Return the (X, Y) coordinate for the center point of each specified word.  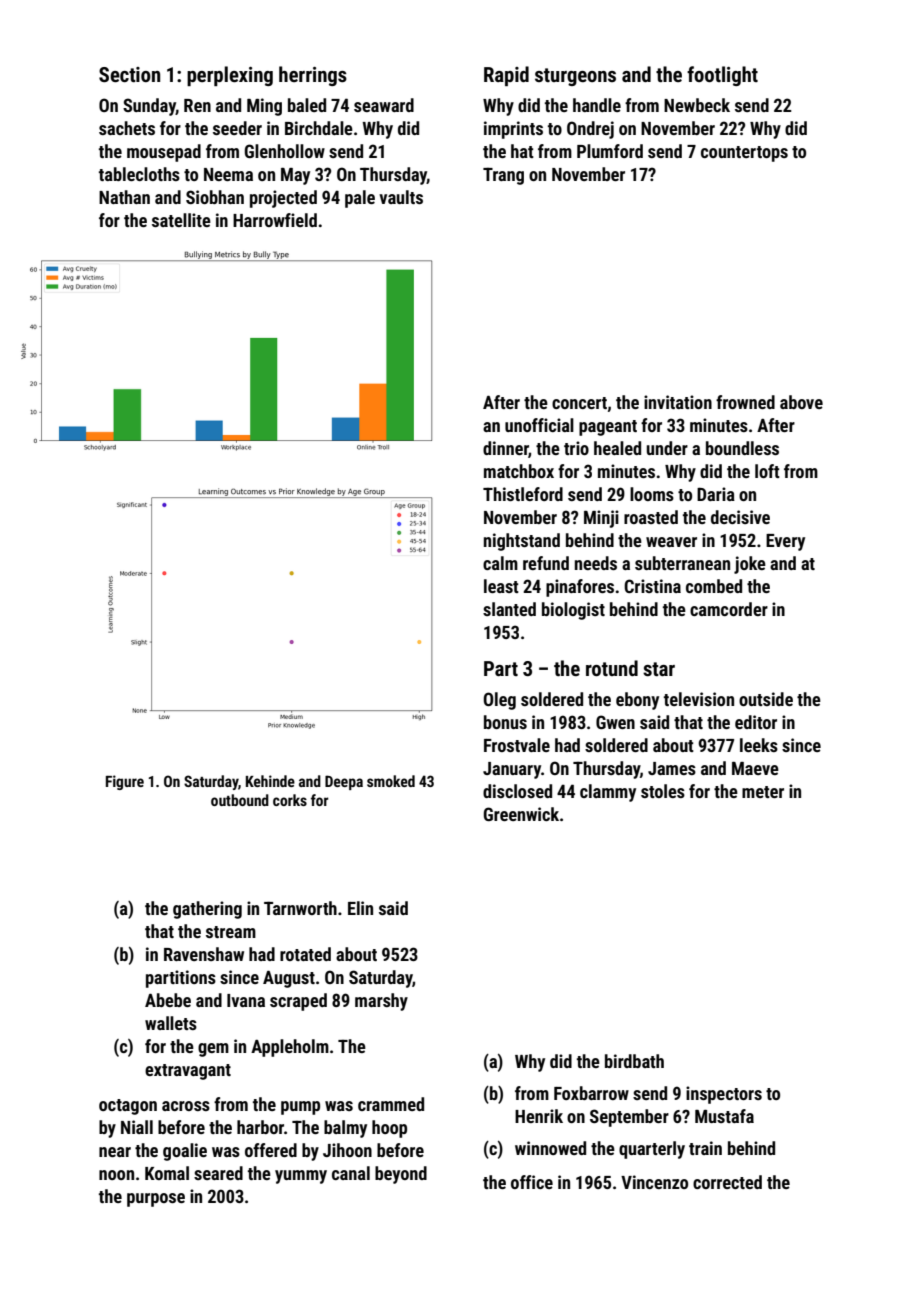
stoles (663, 791)
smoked (391, 781)
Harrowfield (275, 220)
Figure (125, 782)
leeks (759, 745)
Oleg (499, 701)
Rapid (506, 76)
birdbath (634, 1061)
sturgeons (575, 77)
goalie (185, 1152)
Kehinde (270, 781)
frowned (745, 402)
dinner (506, 449)
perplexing (230, 76)
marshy (381, 1002)
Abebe (168, 1000)
